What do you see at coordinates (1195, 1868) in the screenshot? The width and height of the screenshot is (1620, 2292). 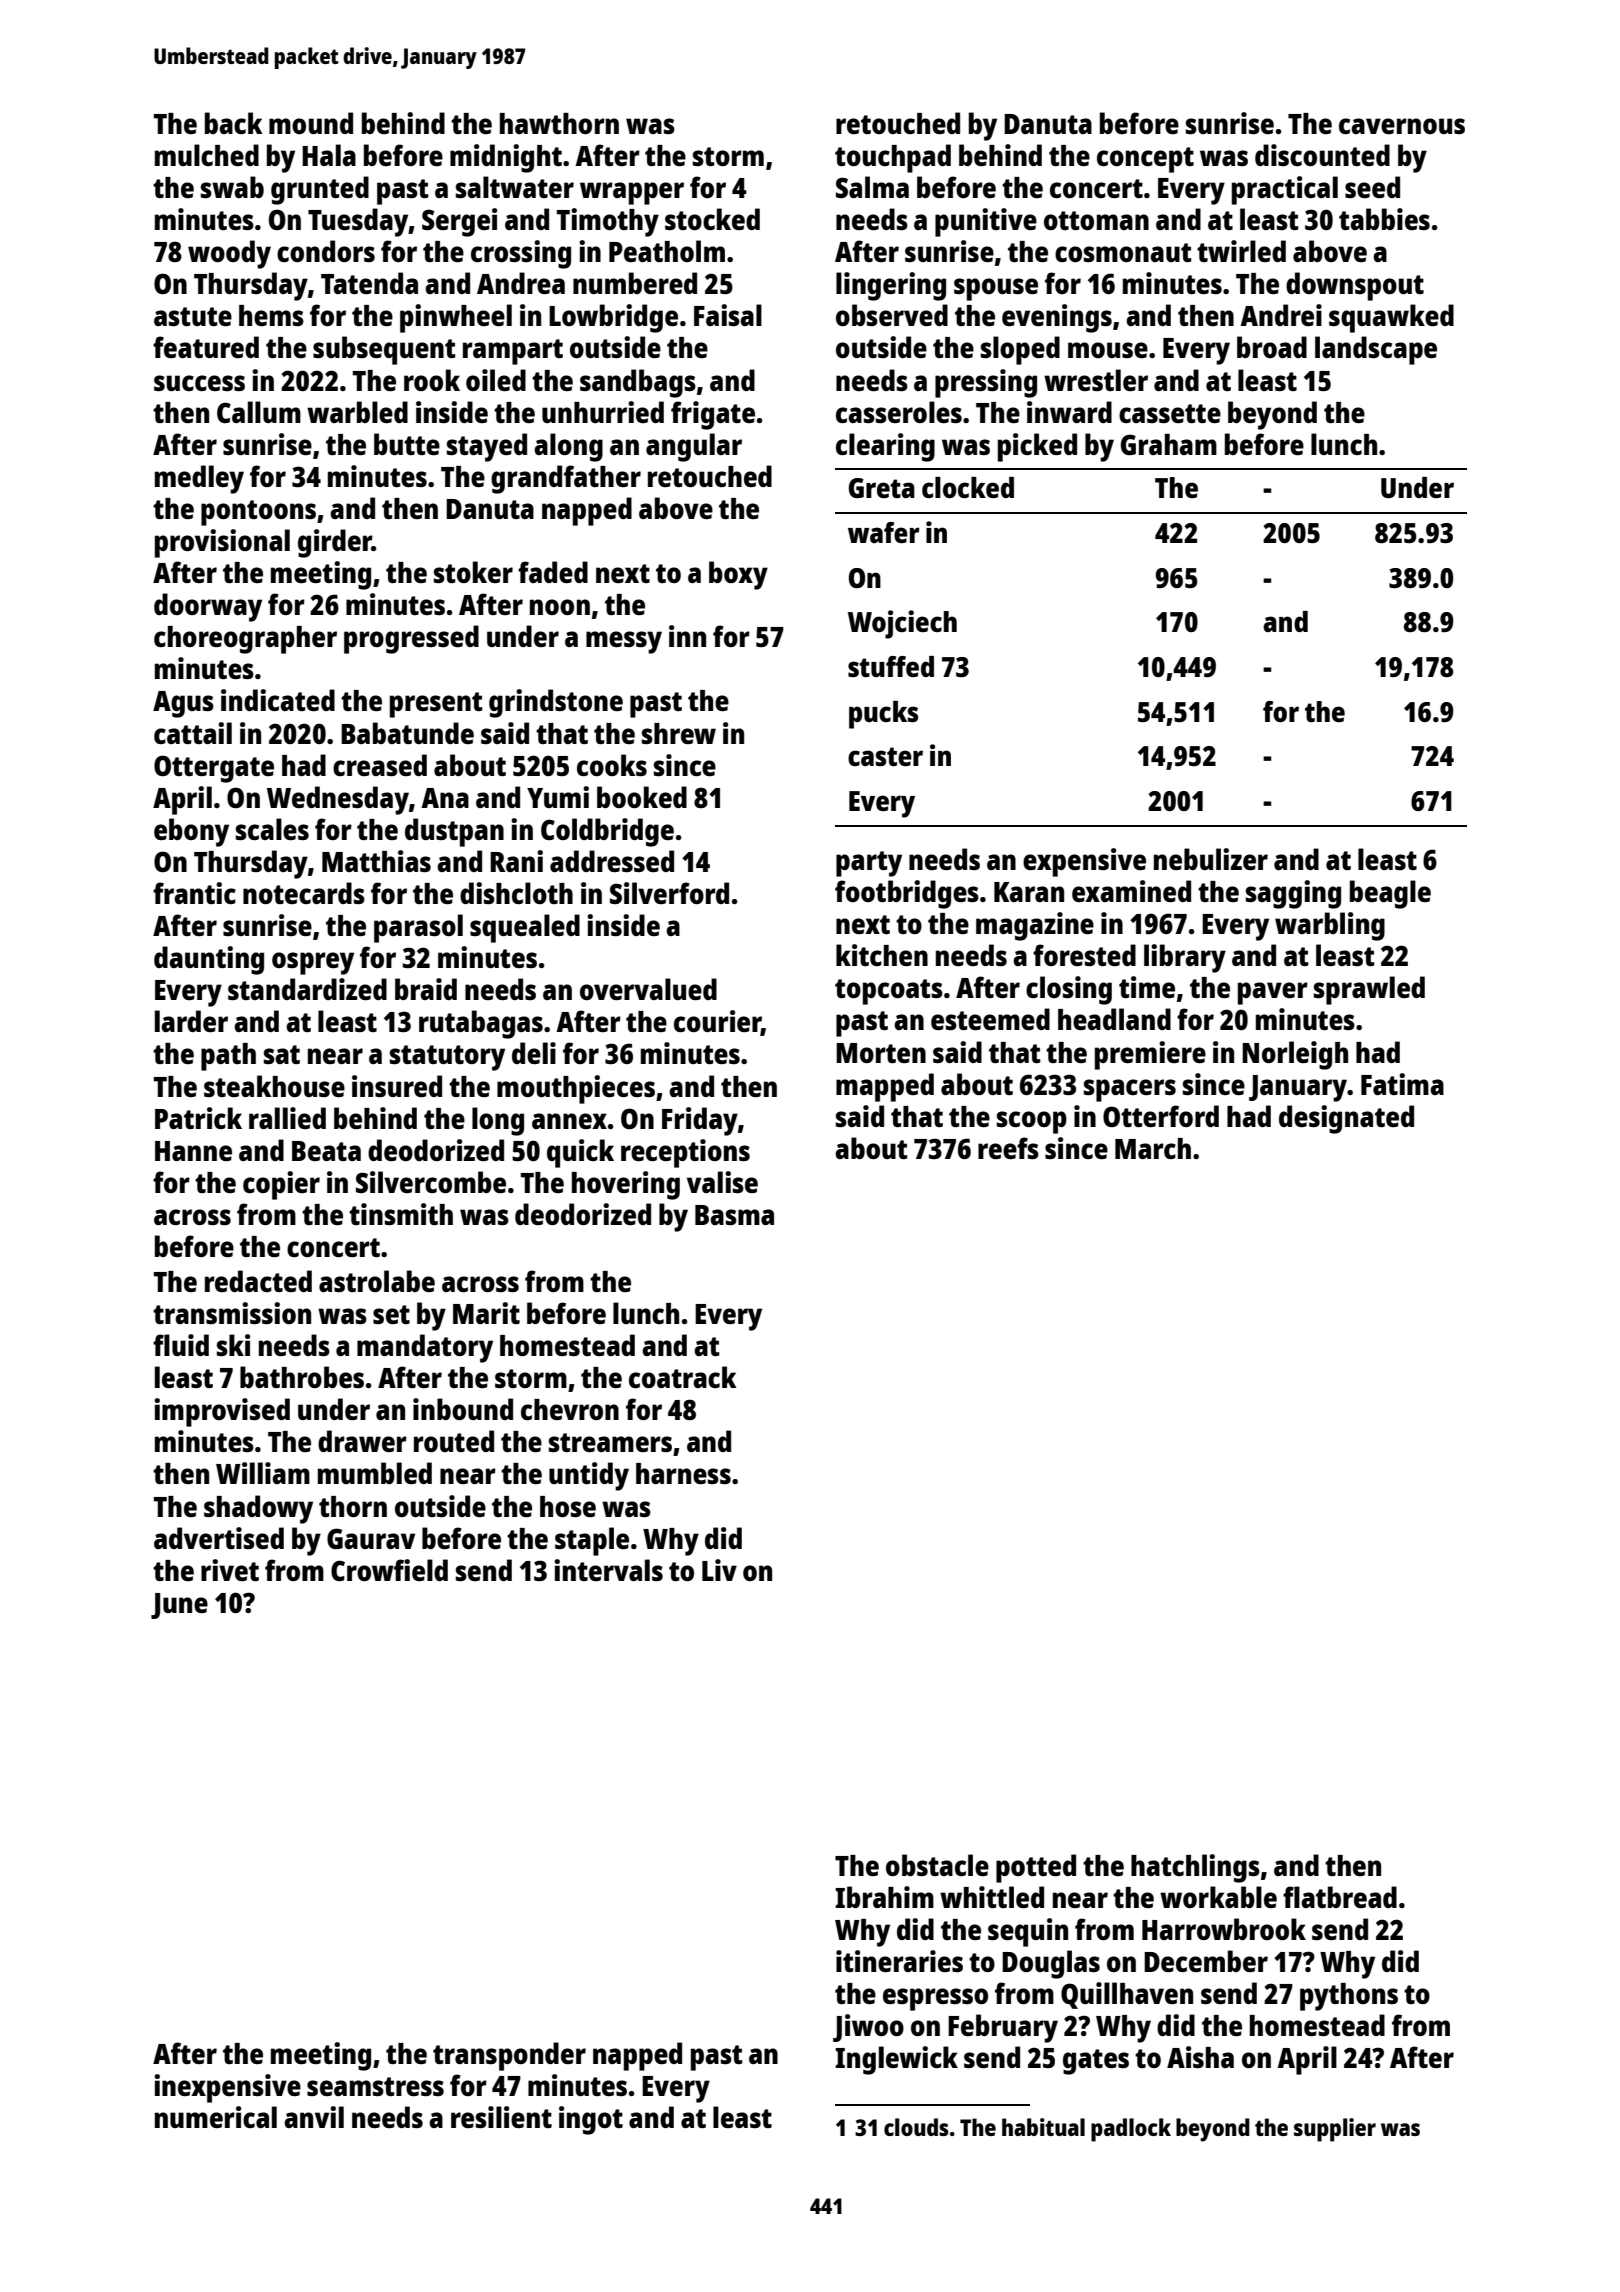 I see `hatchlings` at bounding box center [1195, 1868].
